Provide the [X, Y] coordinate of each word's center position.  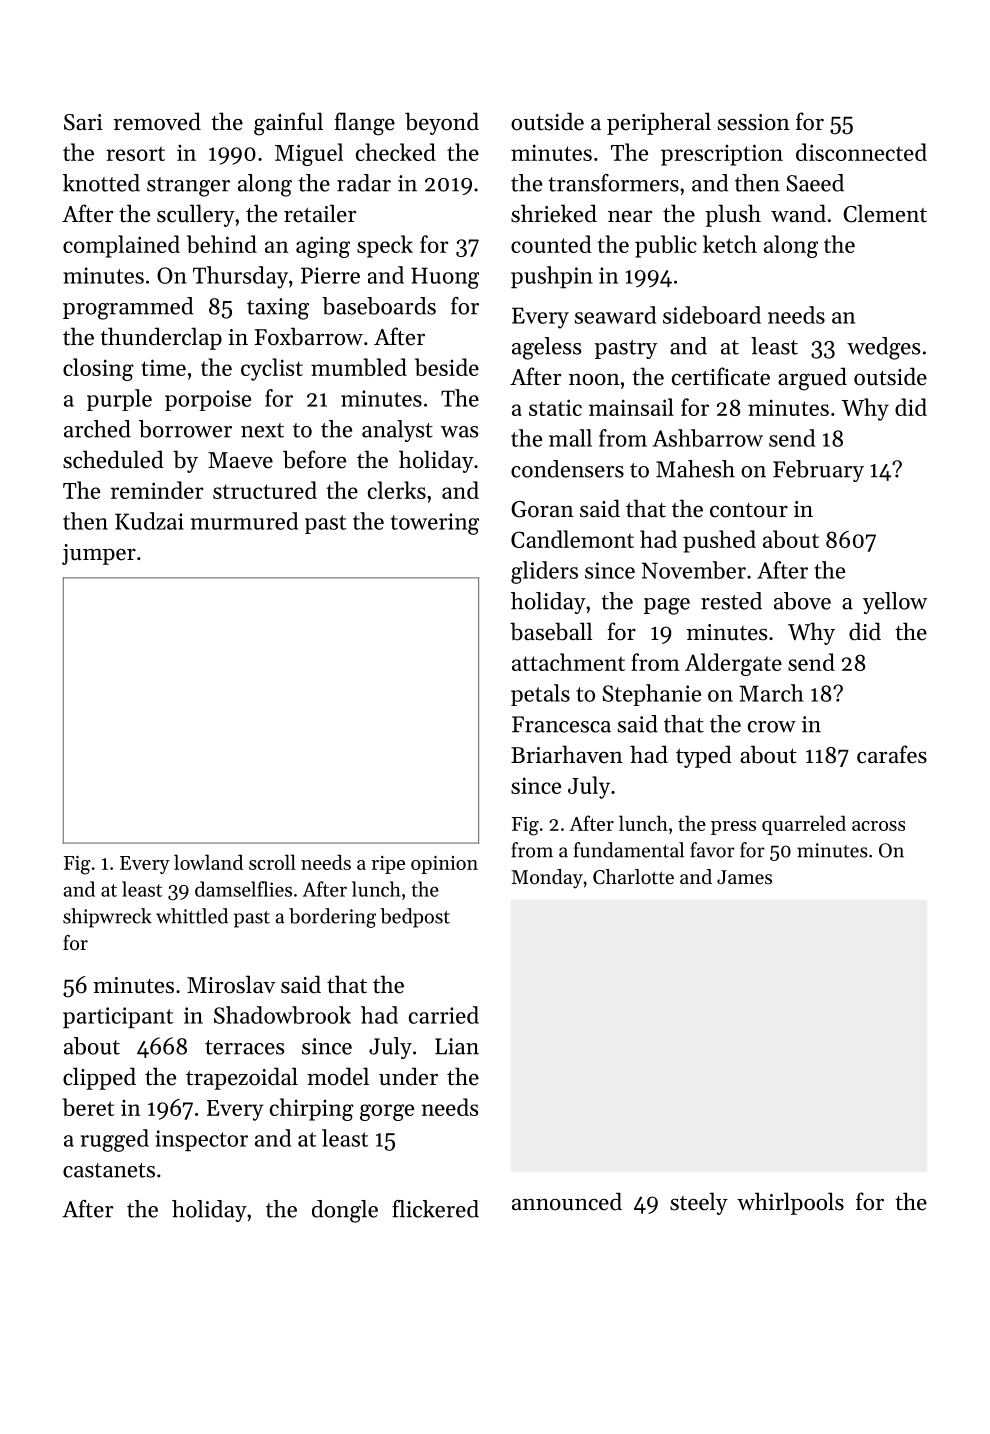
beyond [442, 123]
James [744, 877]
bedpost [415, 918]
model [338, 1076]
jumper [99, 554]
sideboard [712, 315]
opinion [444, 865]
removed [157, 121]
